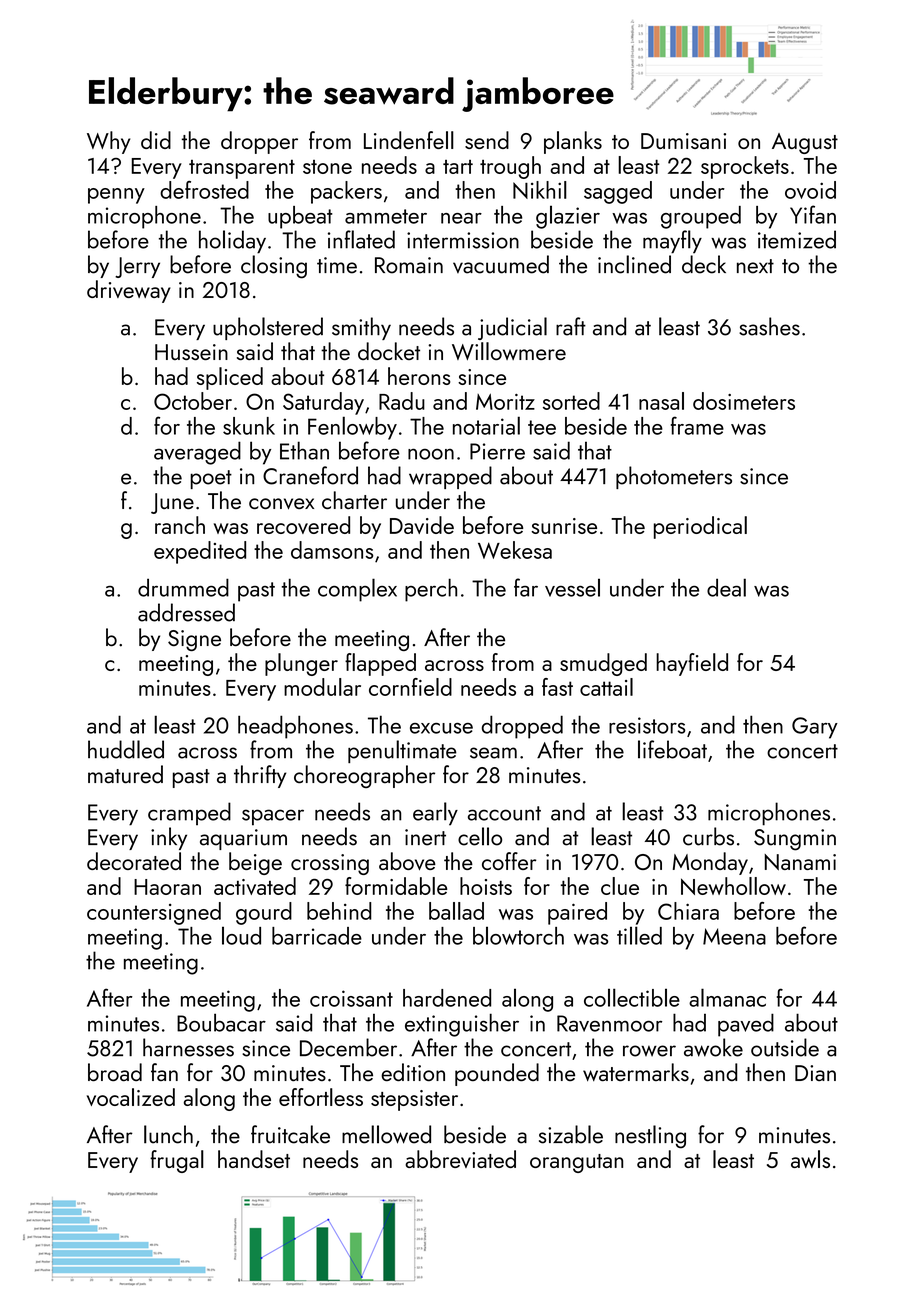  Describe the element at coordinates (573, 142) in the screenshot. I see `planks` at that location.
